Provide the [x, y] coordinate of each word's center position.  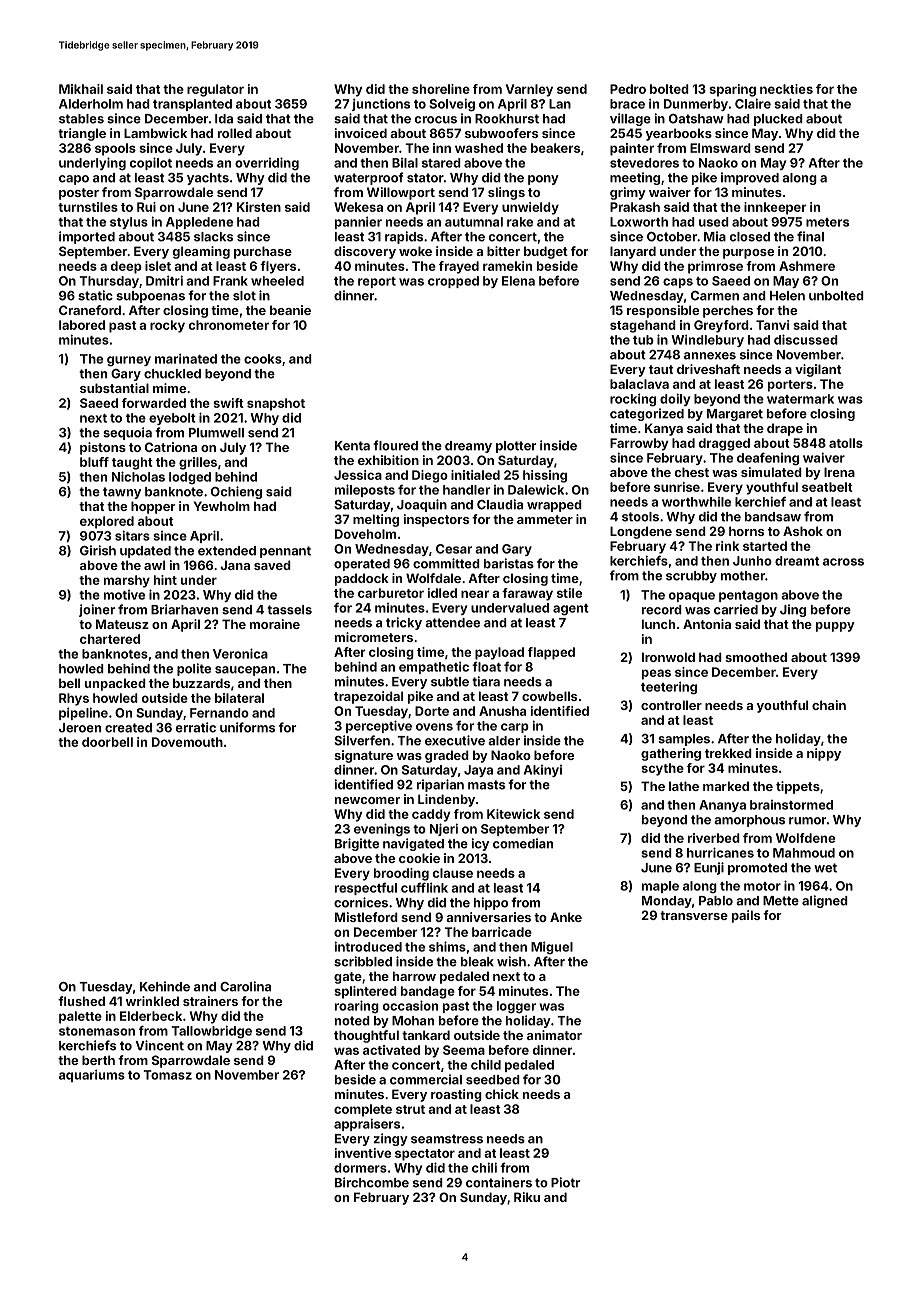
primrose [715, 267]
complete [363, 1110]
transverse [694, 915]
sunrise [677, 487]
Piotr [565, 1182]
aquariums [92, 1075]
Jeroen [80, 728]
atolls [846, 443]
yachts [208, 179]
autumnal [474, 222]
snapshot [276, 404]
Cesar [454, 549]
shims [447, 946]
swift [228, 403]
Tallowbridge [212, 1032]
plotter [516, 447]
